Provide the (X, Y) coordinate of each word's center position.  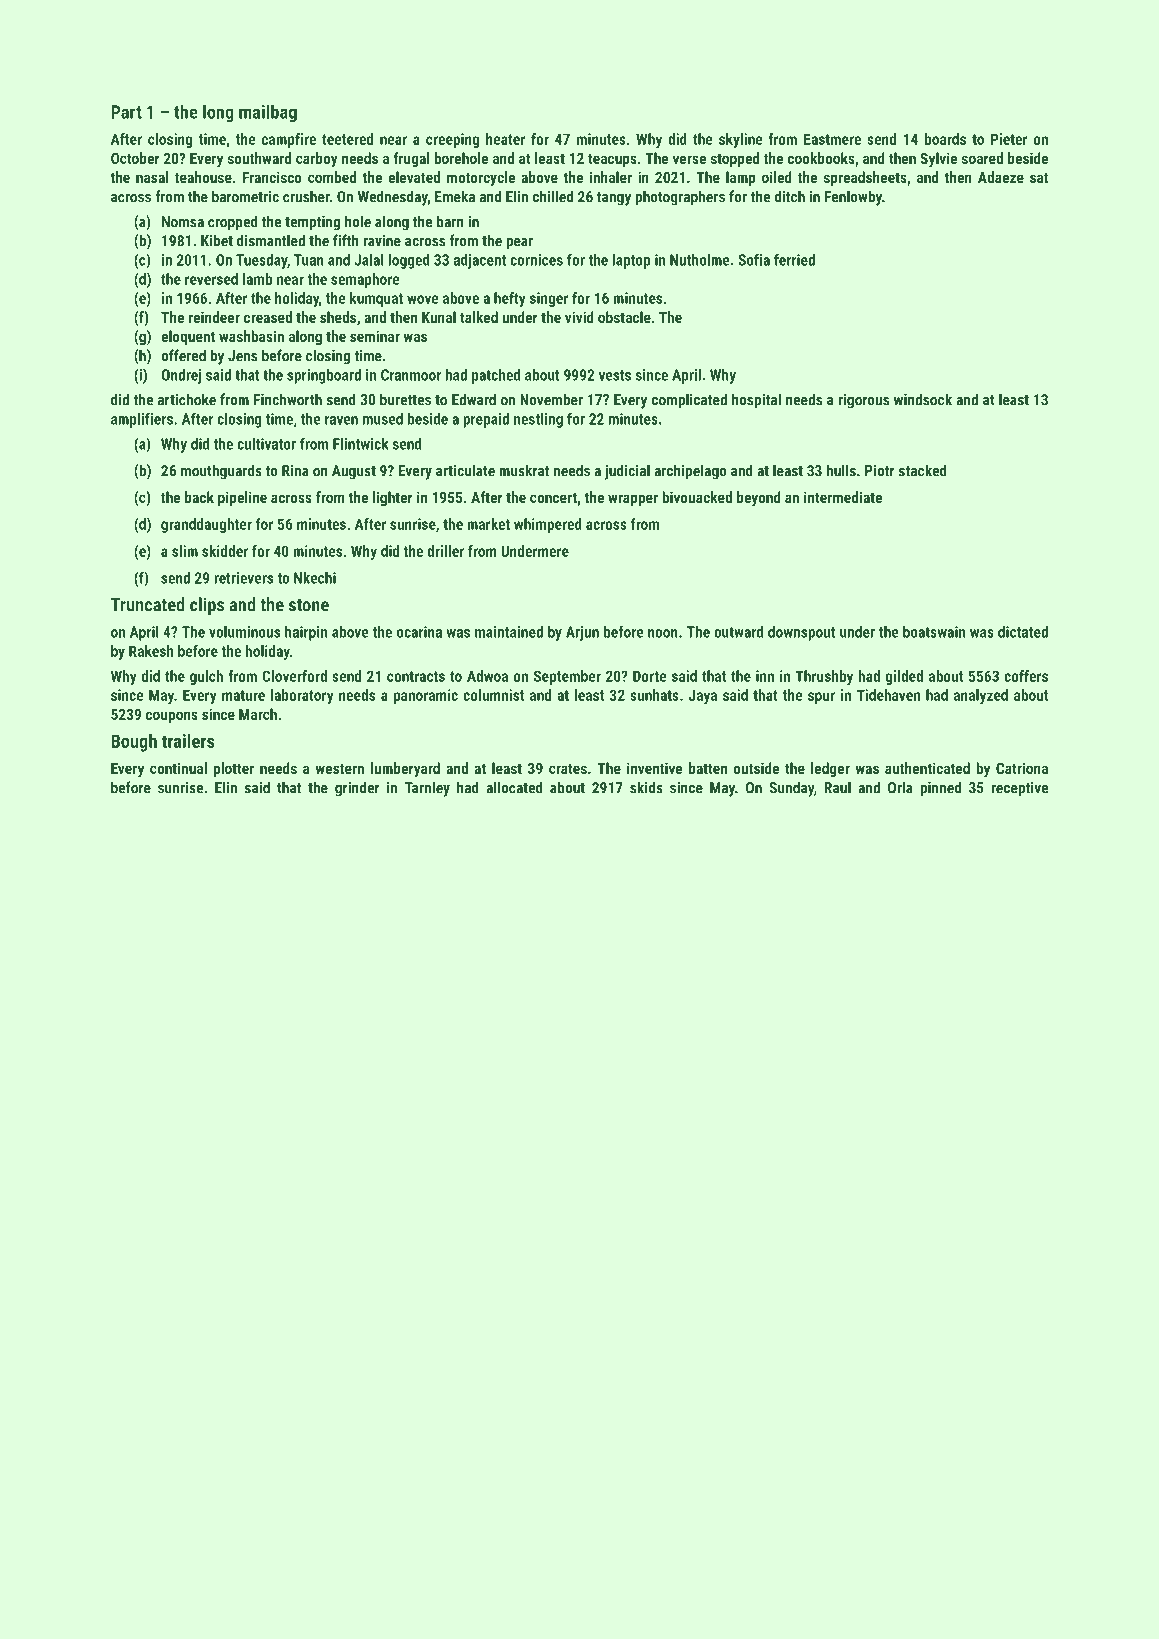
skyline (741, 140)
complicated (689, 401)
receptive (1020, 789)
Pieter (1009, 139)
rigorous (863, 401)
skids (646, 787)
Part (126, 112)
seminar (375, 336)
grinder (357, 789)
